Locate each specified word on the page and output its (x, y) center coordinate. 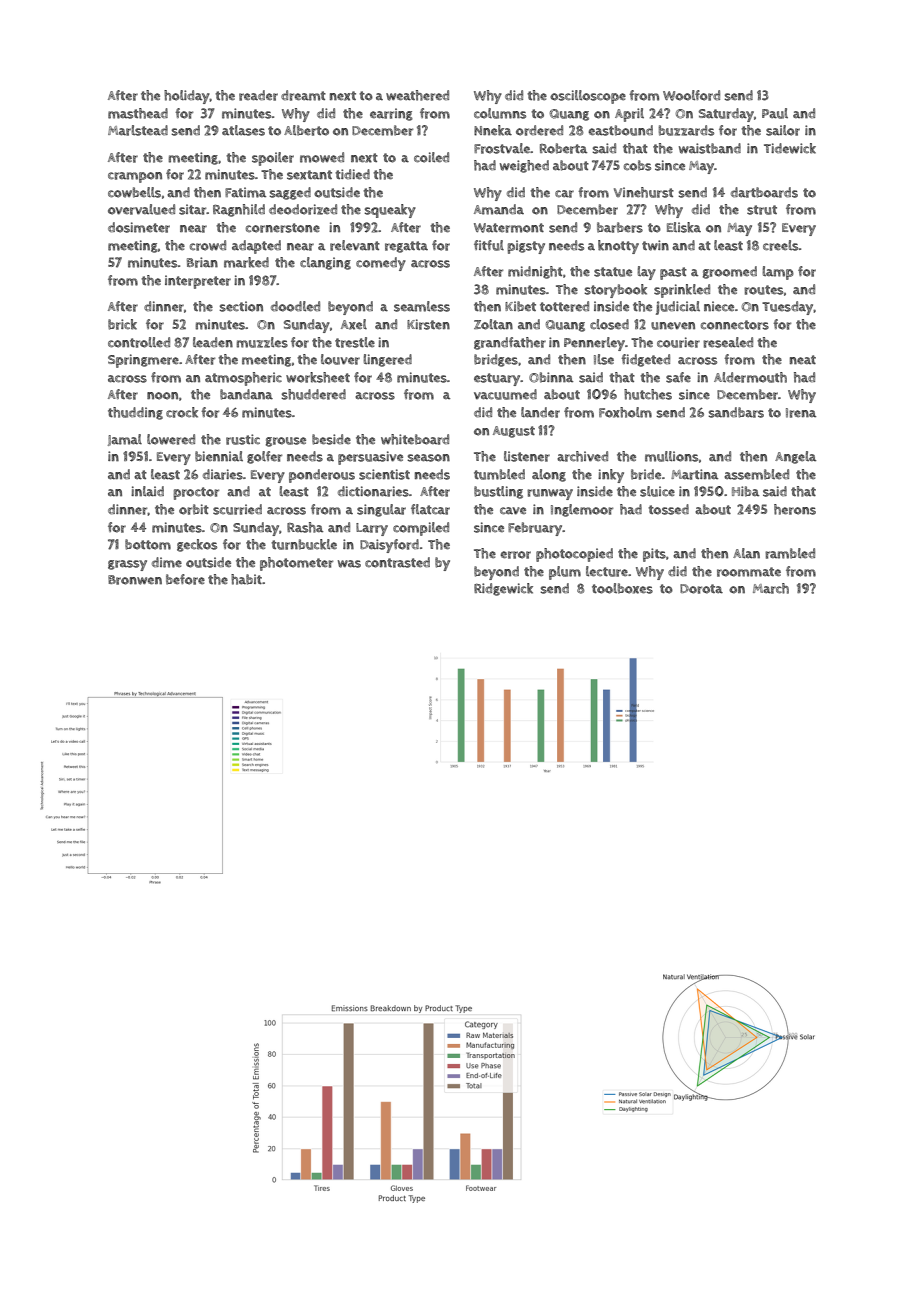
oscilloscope (588, 97)
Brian (202, 262)
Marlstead (138, 130)
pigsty (526, 247)
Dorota (701, 589)
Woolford (691, 95)
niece (719, 306)
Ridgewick (503, 589)
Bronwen (135, 580)
